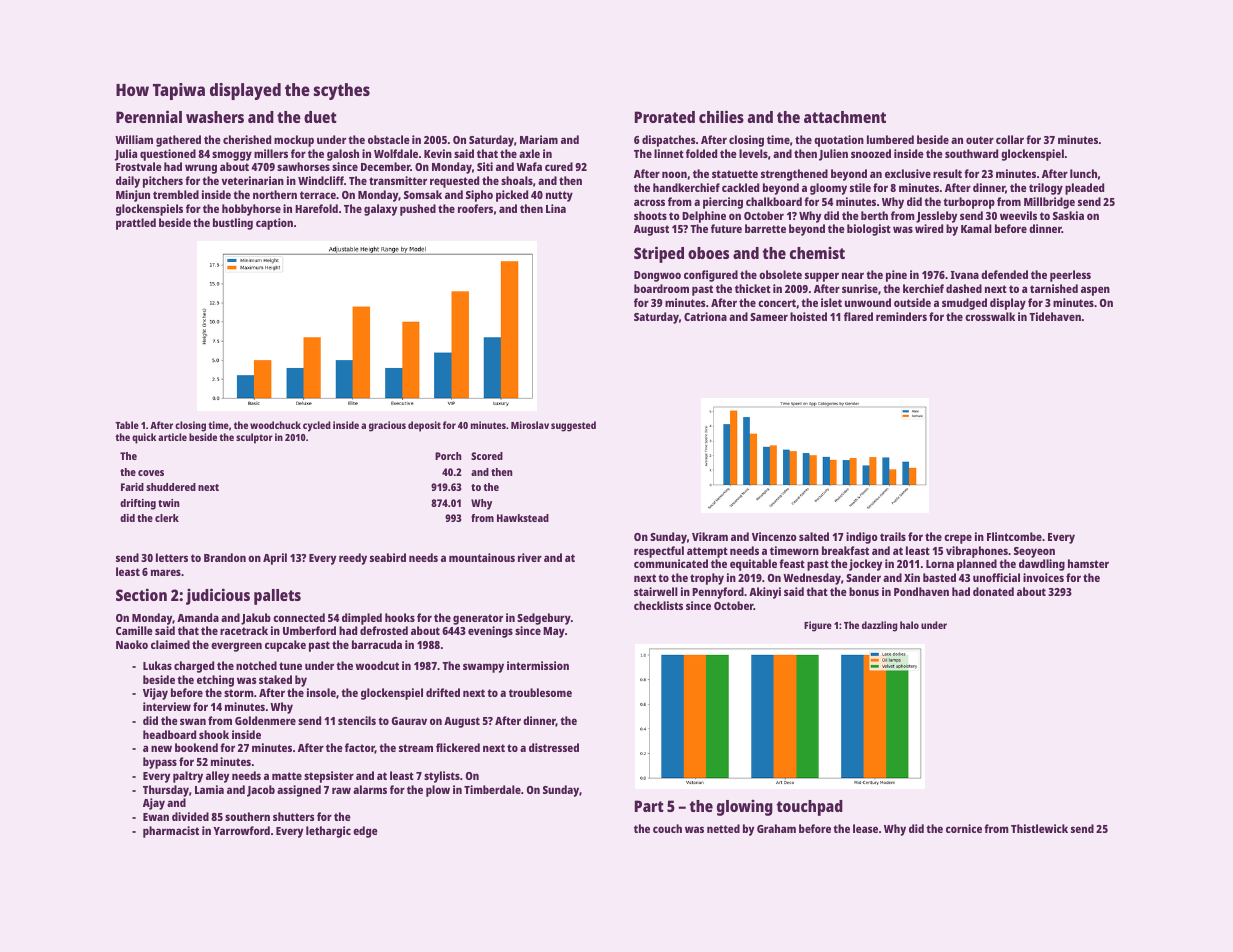 The width and height of the image is (1233, 952). What do you see at coordinates (244, 630) in the image?
I see `racetrack` at bounding box center [244, 630].
